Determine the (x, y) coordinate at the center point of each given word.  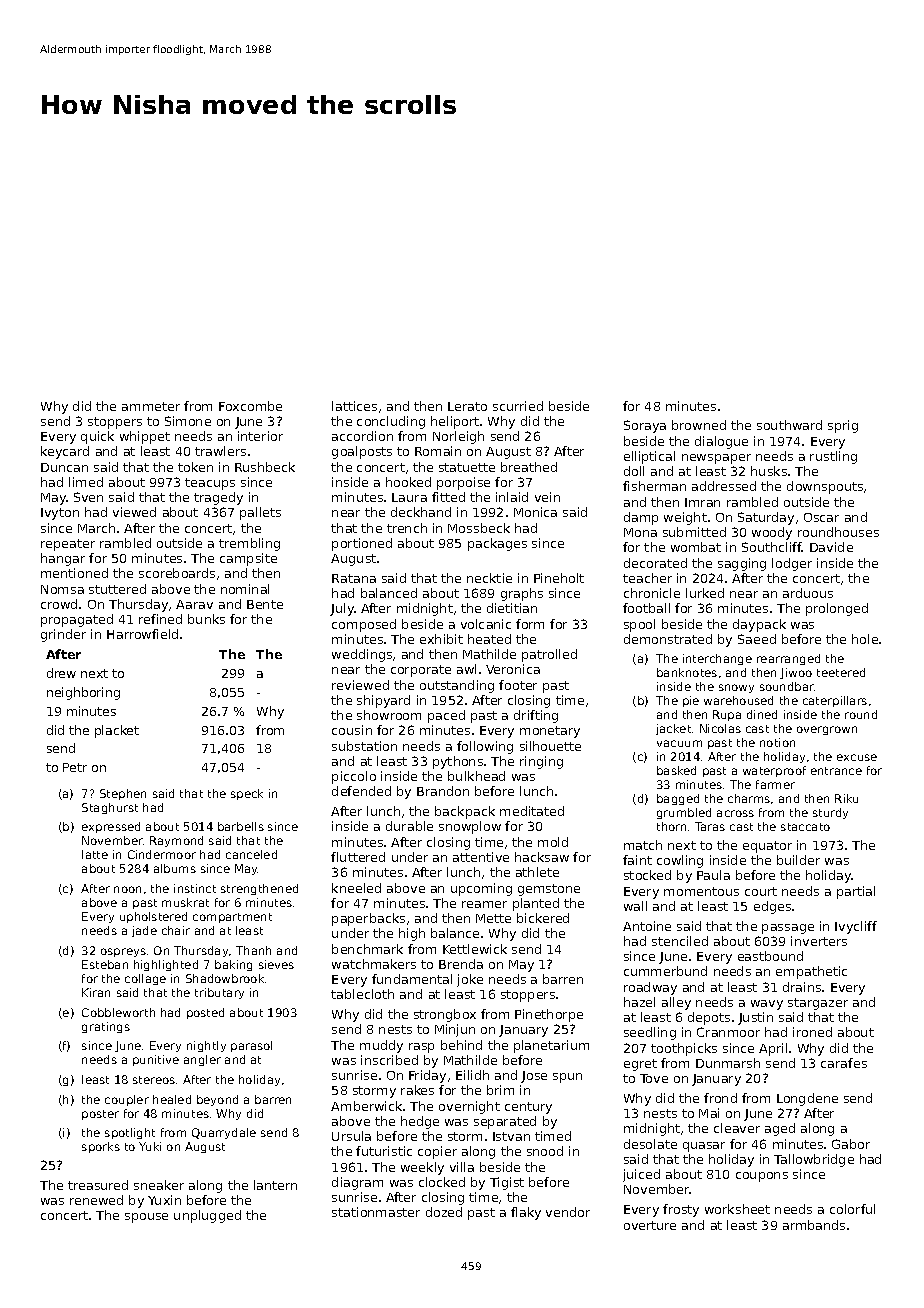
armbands (814, 1225)
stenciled (680, 941)
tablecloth (362, 994)
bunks (206, 619)
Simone (188, 421)
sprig (843, 426)
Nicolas (720, 728)
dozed (444, 1212)
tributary (219, 993)
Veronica (513, 669)
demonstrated (668, 639)
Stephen (123, 794)
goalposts (362, 452)
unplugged (207, 1216)
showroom (389, 715)
